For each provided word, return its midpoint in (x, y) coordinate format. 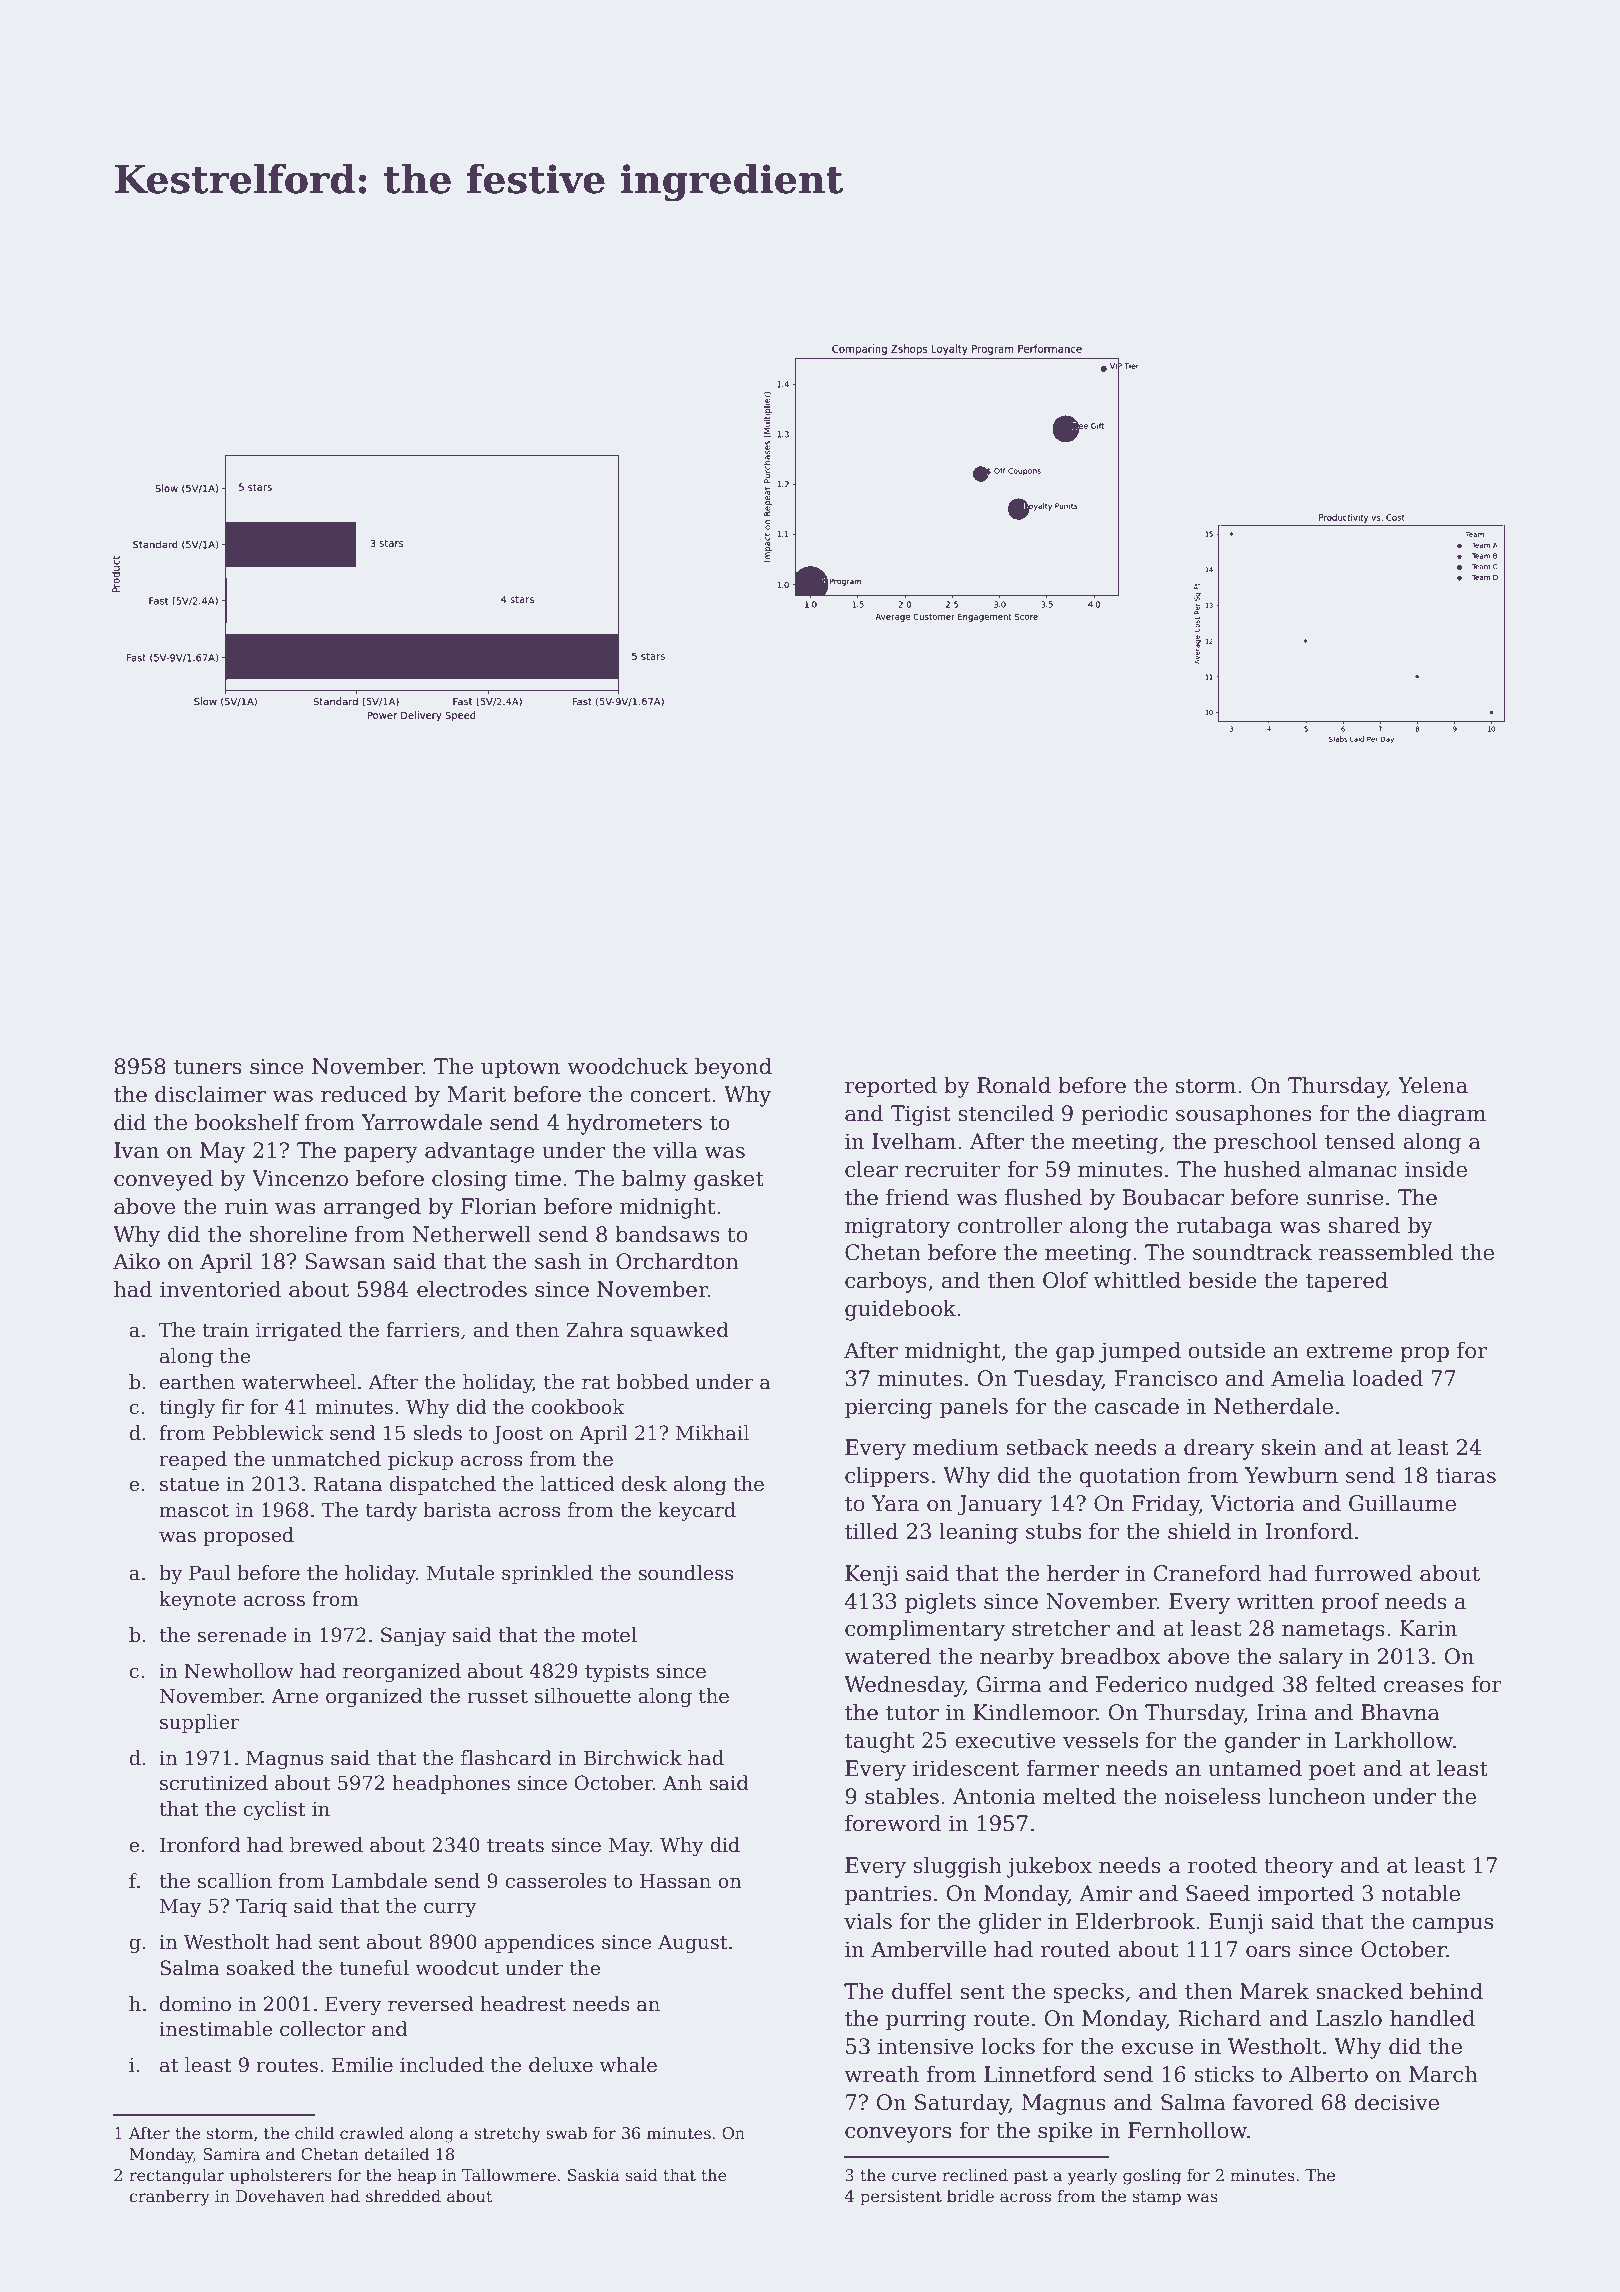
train (225, 1330)
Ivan (136, 1150)
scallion (235, 1881)
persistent (901, 2198)
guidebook (900, 1310)
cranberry (169, 2197)
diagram (1442, 1115)
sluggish (957, 1867)
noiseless (1212, 1796)
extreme (1349, 1351)
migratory (898, 1227)
